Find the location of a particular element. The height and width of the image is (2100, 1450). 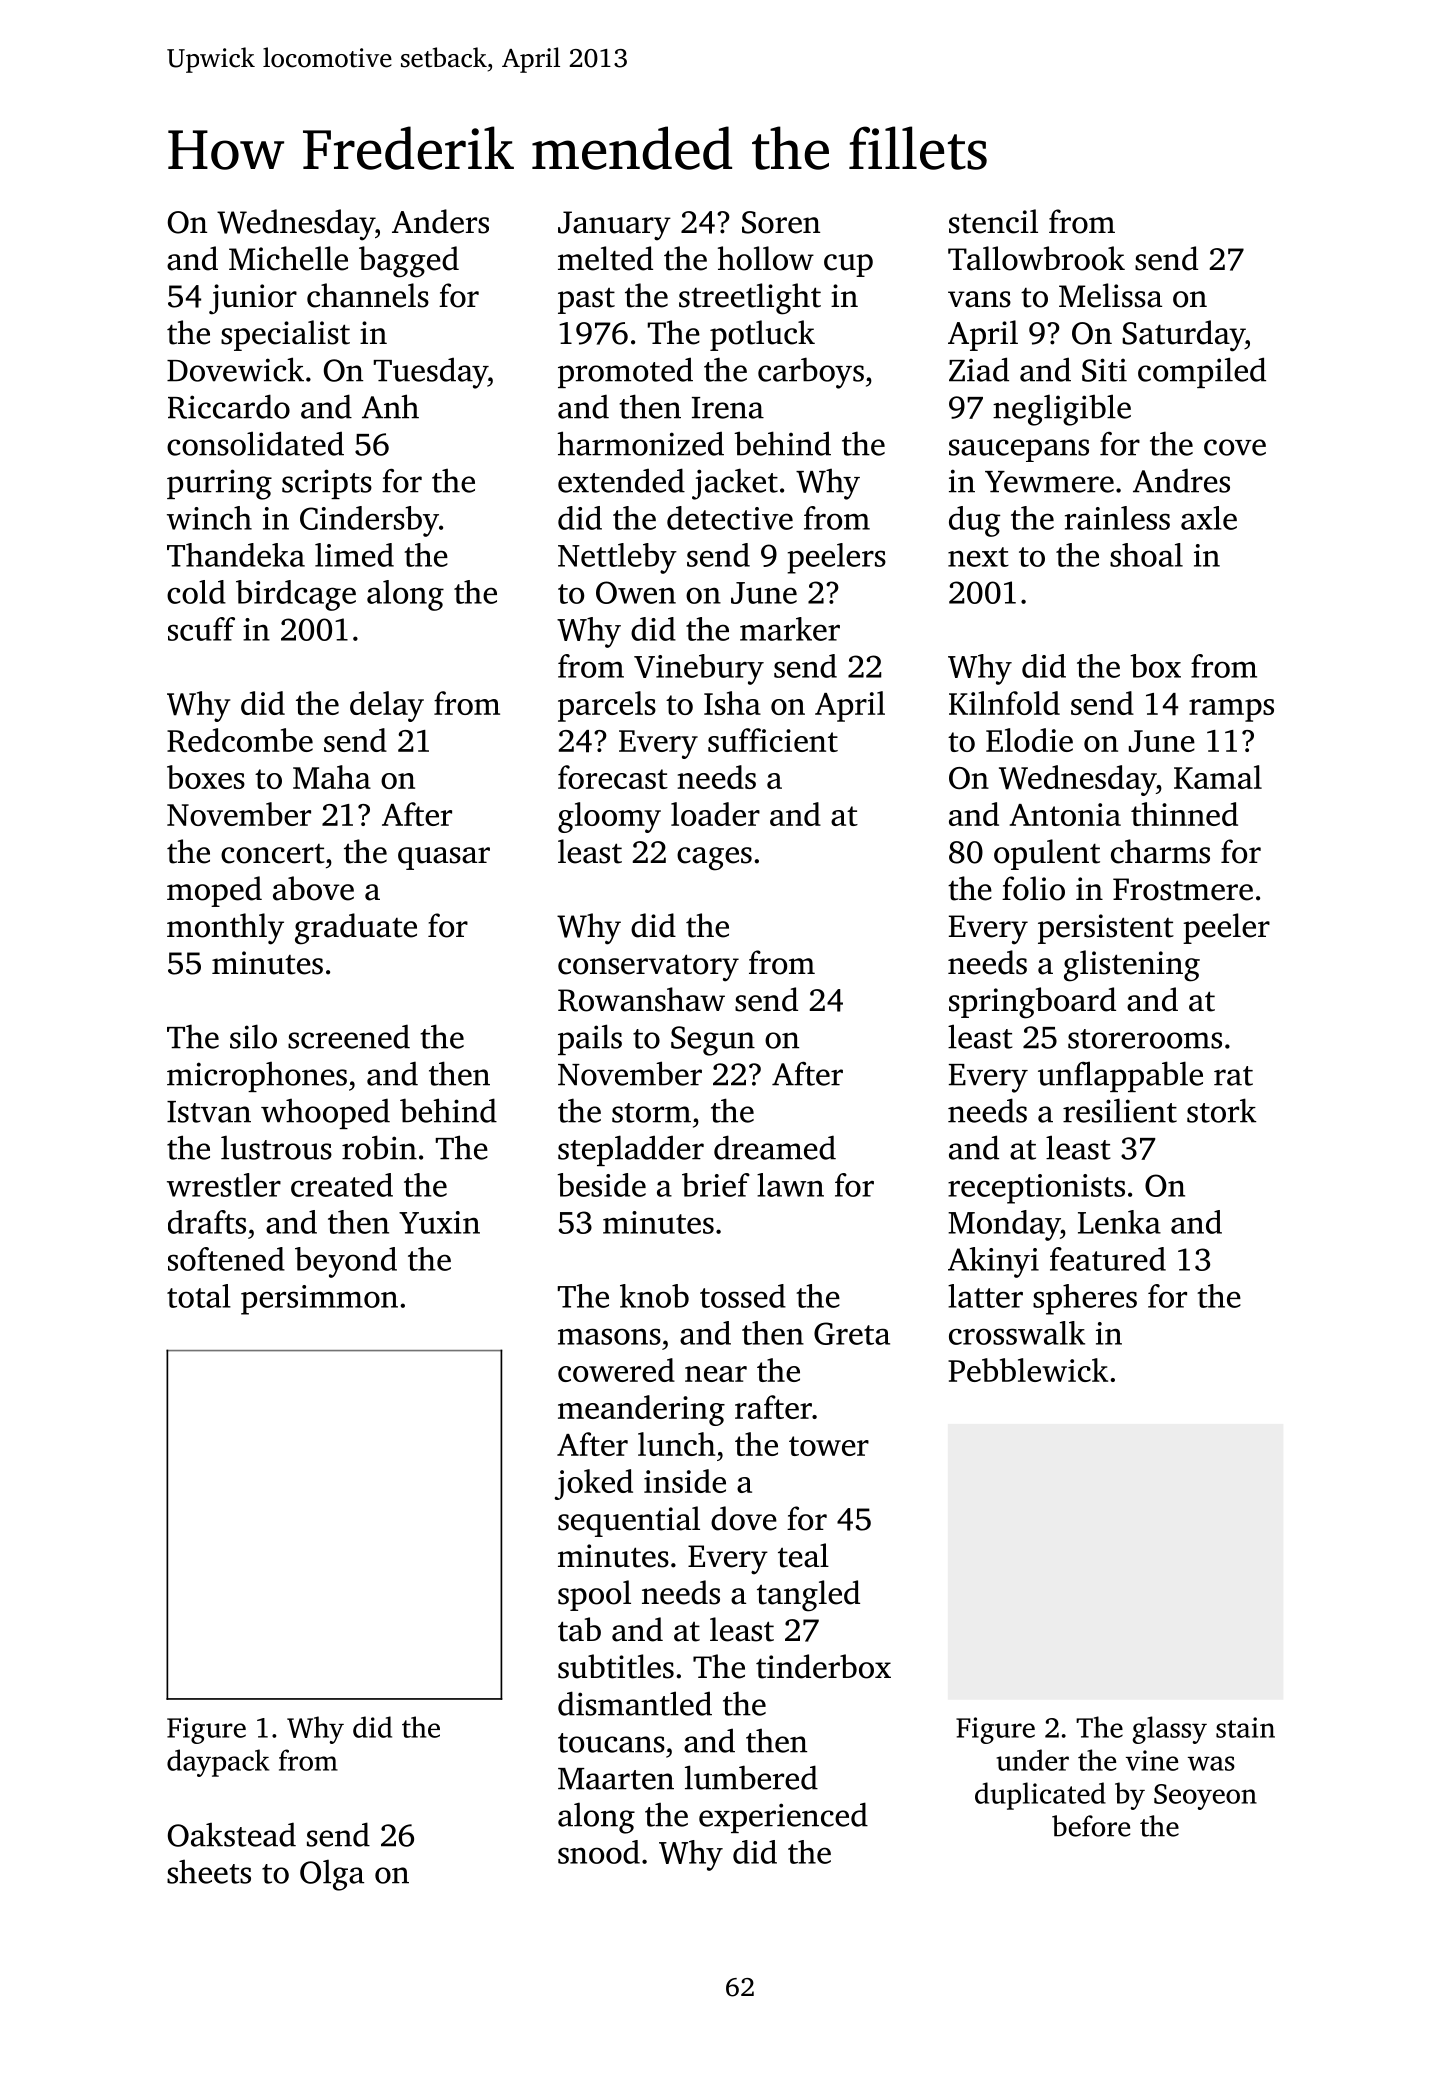

cages is located at coordinates (714, 859).
